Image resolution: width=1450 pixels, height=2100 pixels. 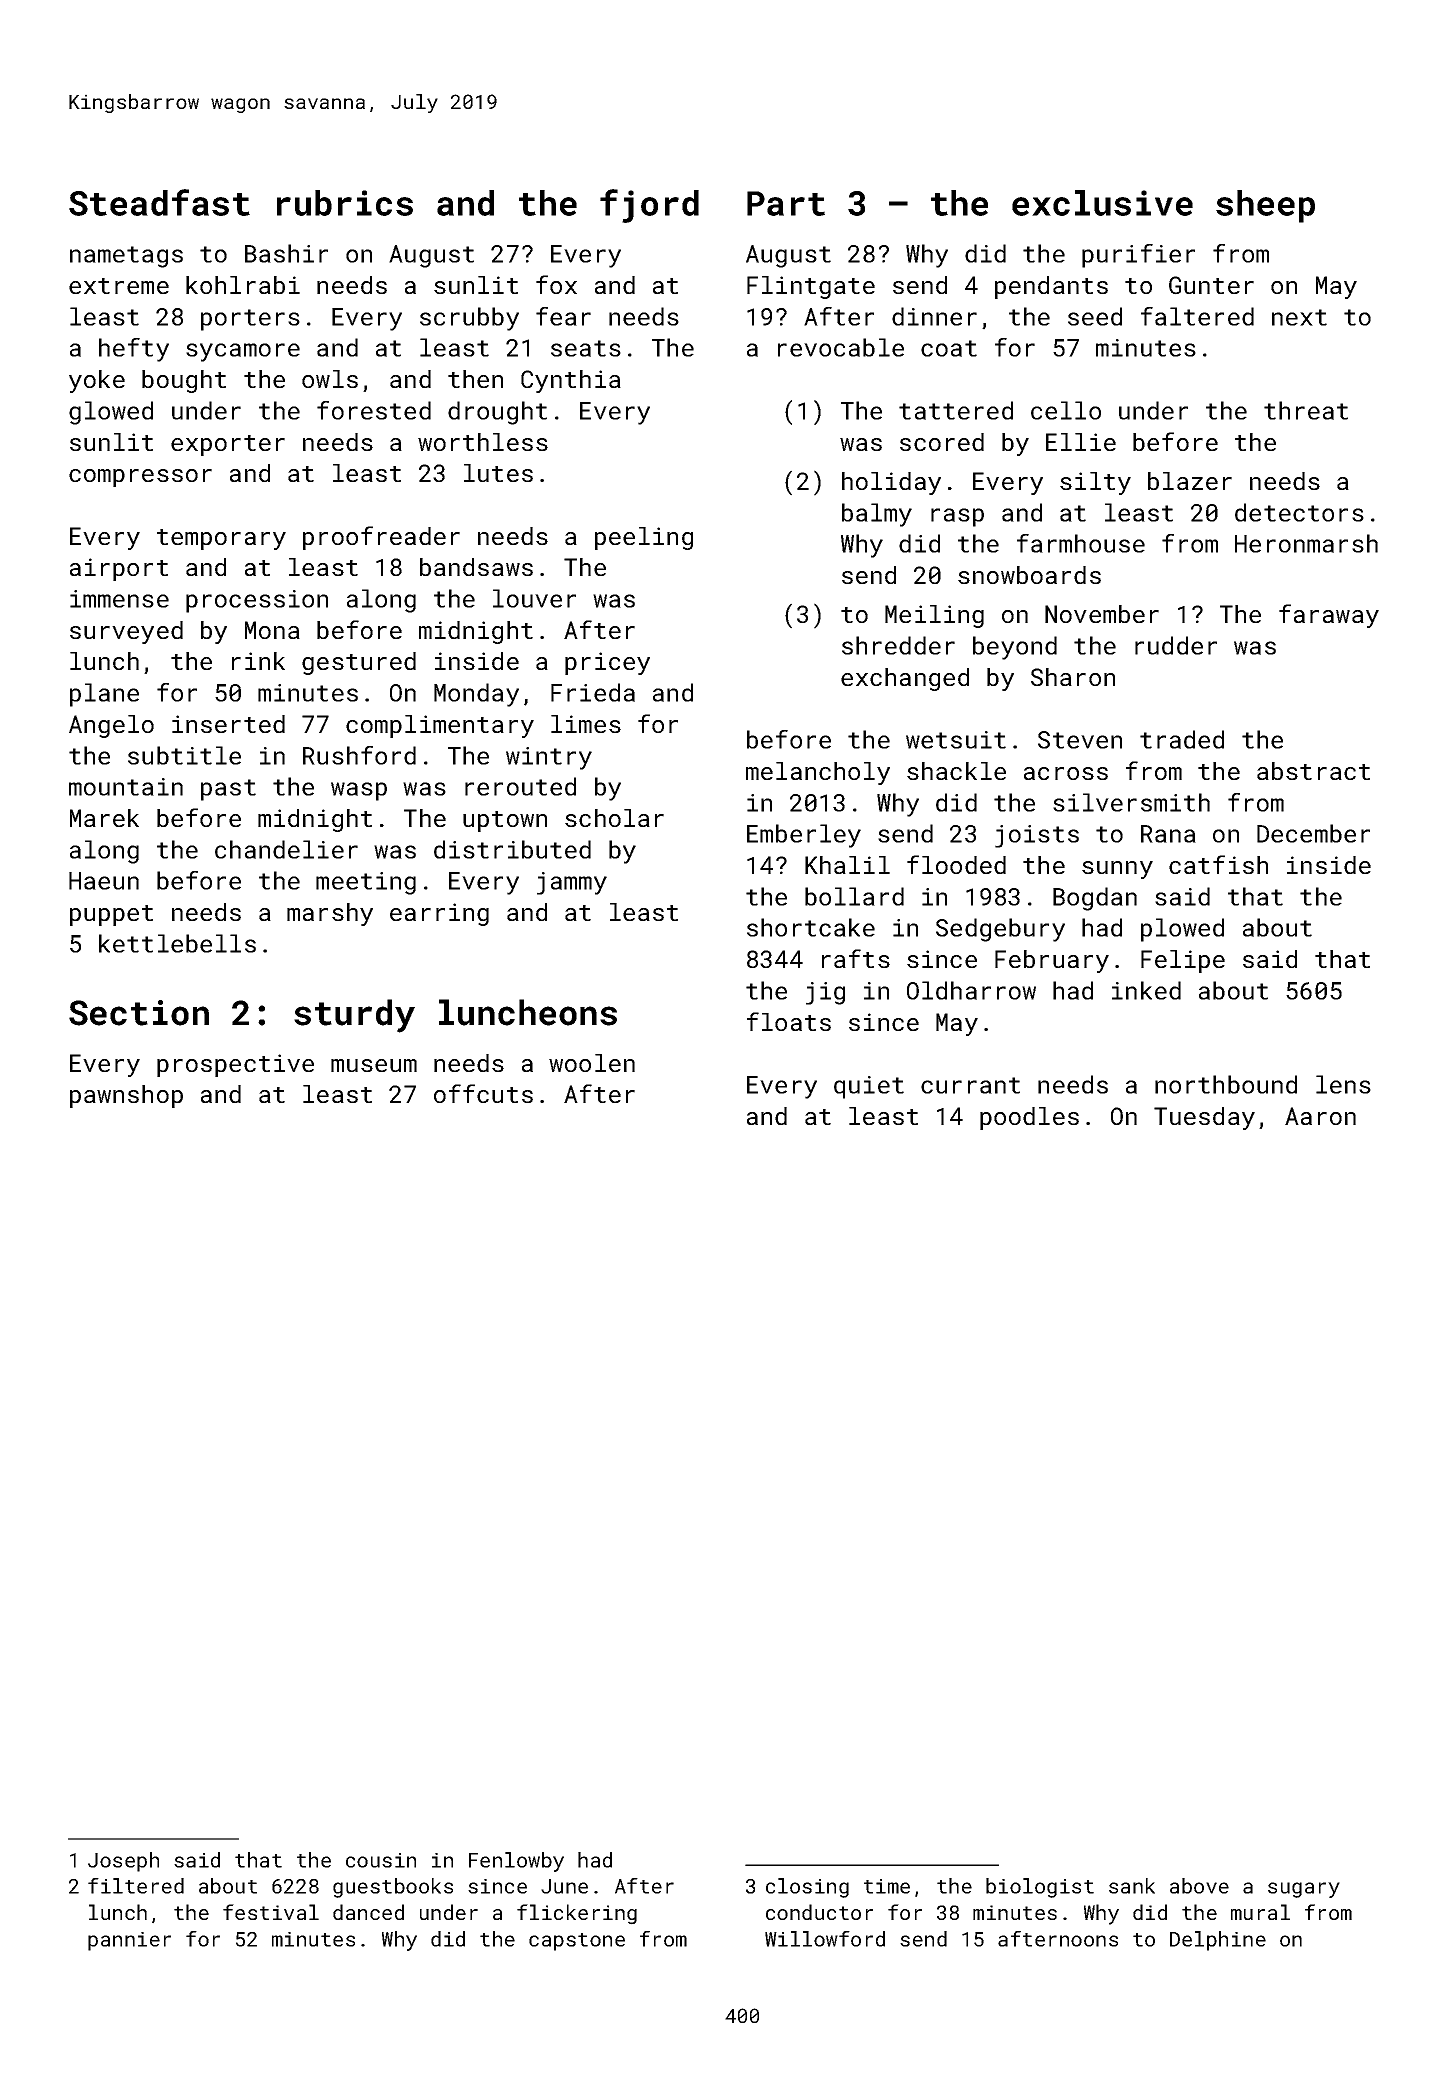 What do you see at coordinates (869, 1087) in the screenshot?
I see `quiet` at bounding box center [869, 1087].
